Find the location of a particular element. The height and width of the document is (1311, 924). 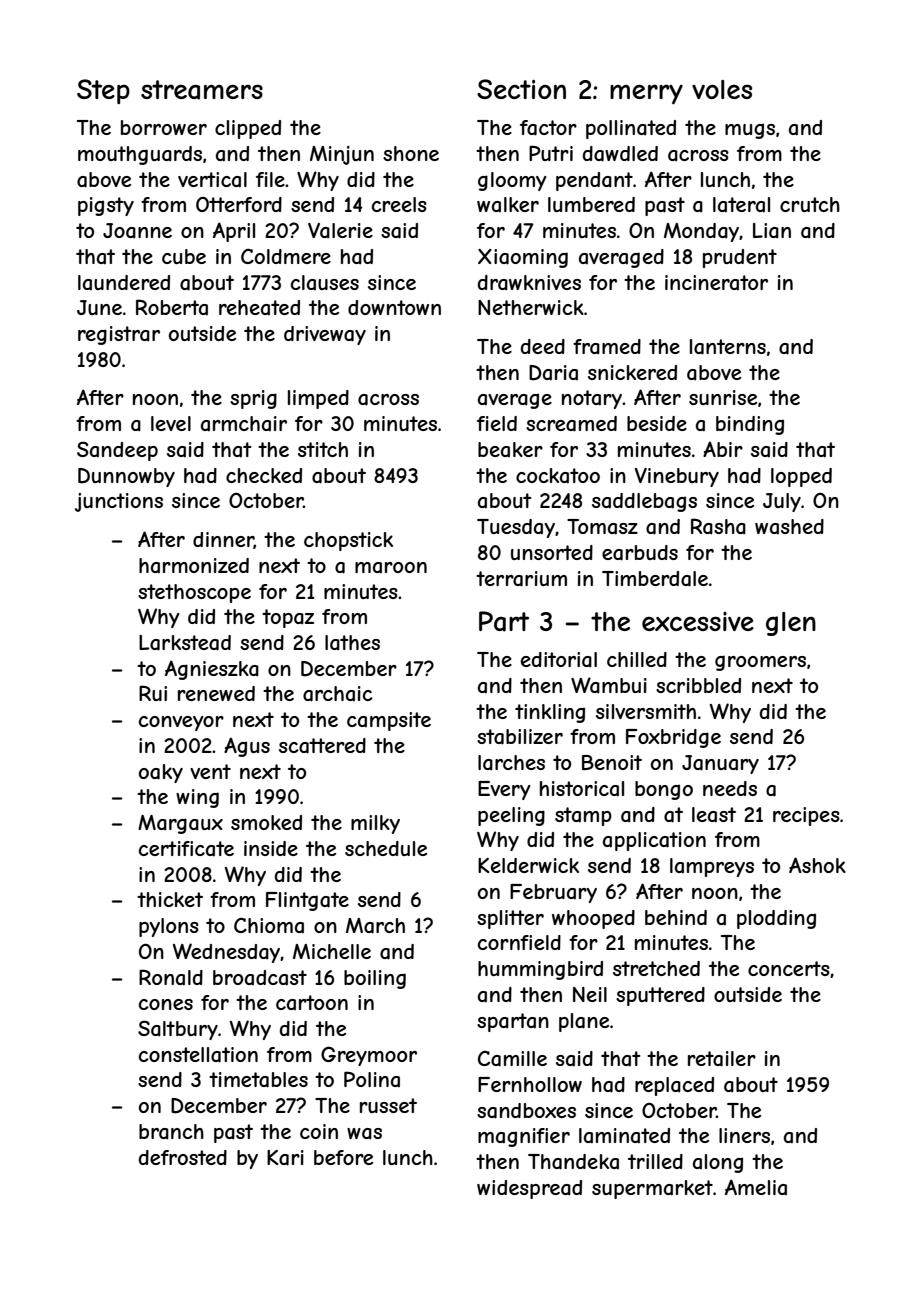

constellation is located at coordinates (198, 1055).
